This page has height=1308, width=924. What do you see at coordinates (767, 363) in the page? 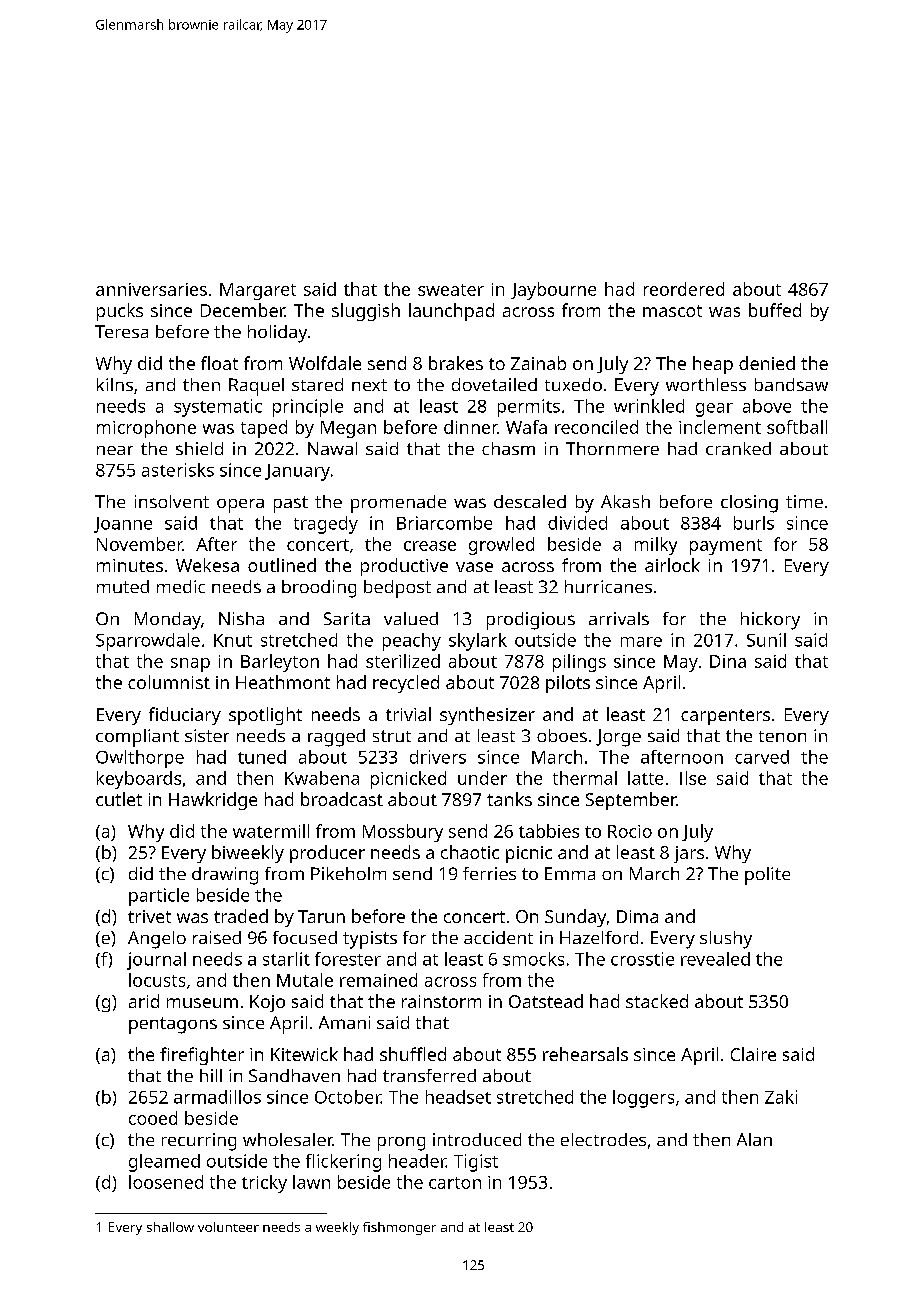
I see `denied` at bounding box center [767, 363].
